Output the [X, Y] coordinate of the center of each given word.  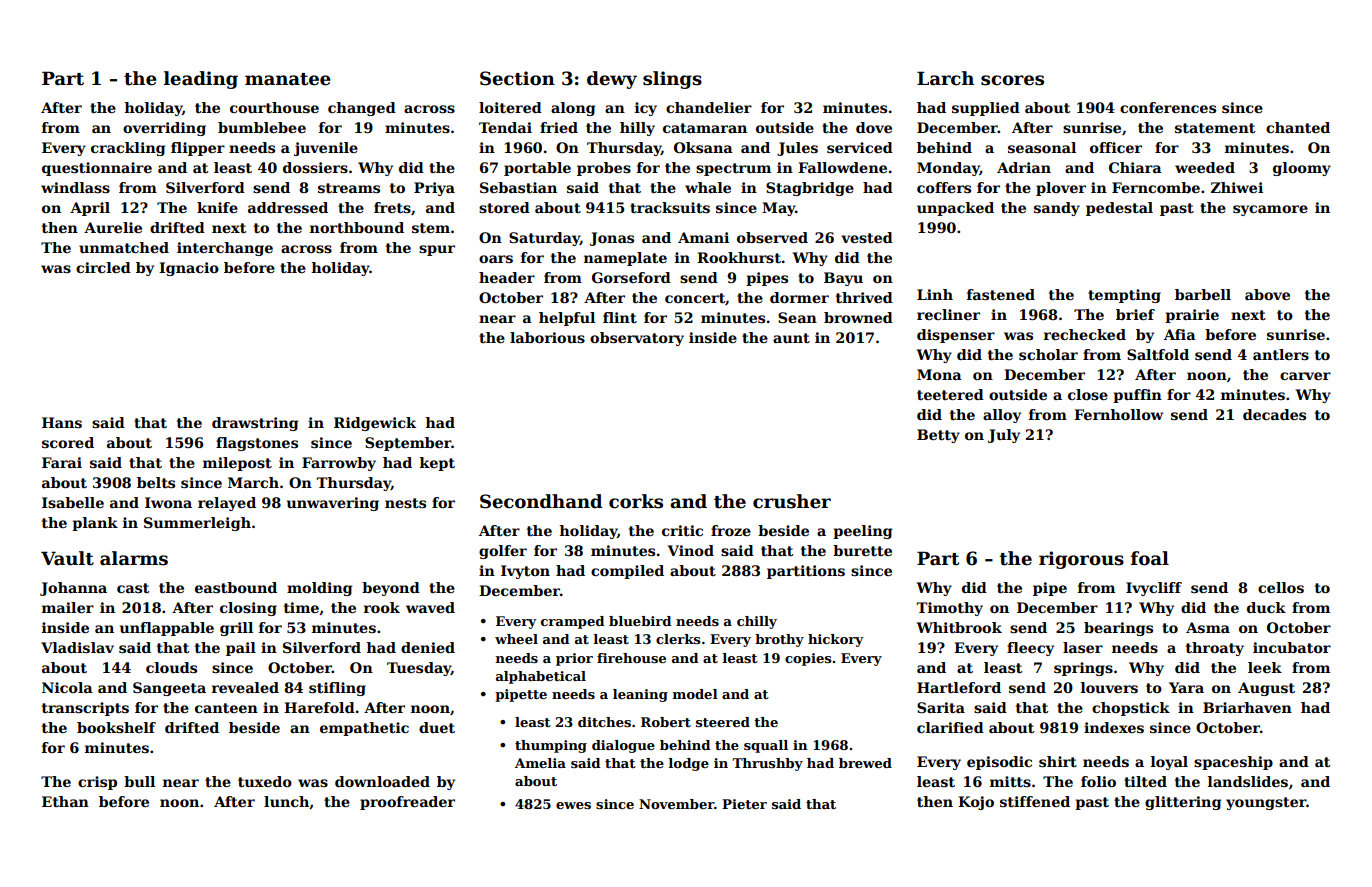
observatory [637, 339]
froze [731, 530]
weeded [1205, 167]
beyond [391, 589]
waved [430, 607]
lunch [286, 801]
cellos [1281, 587]
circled [103, 267]
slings [672, 80]
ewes [573, 805]
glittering [1183, 803]
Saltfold [1158, 354]
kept [437, 464]
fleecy [1030, 649]
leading [201, 80]
